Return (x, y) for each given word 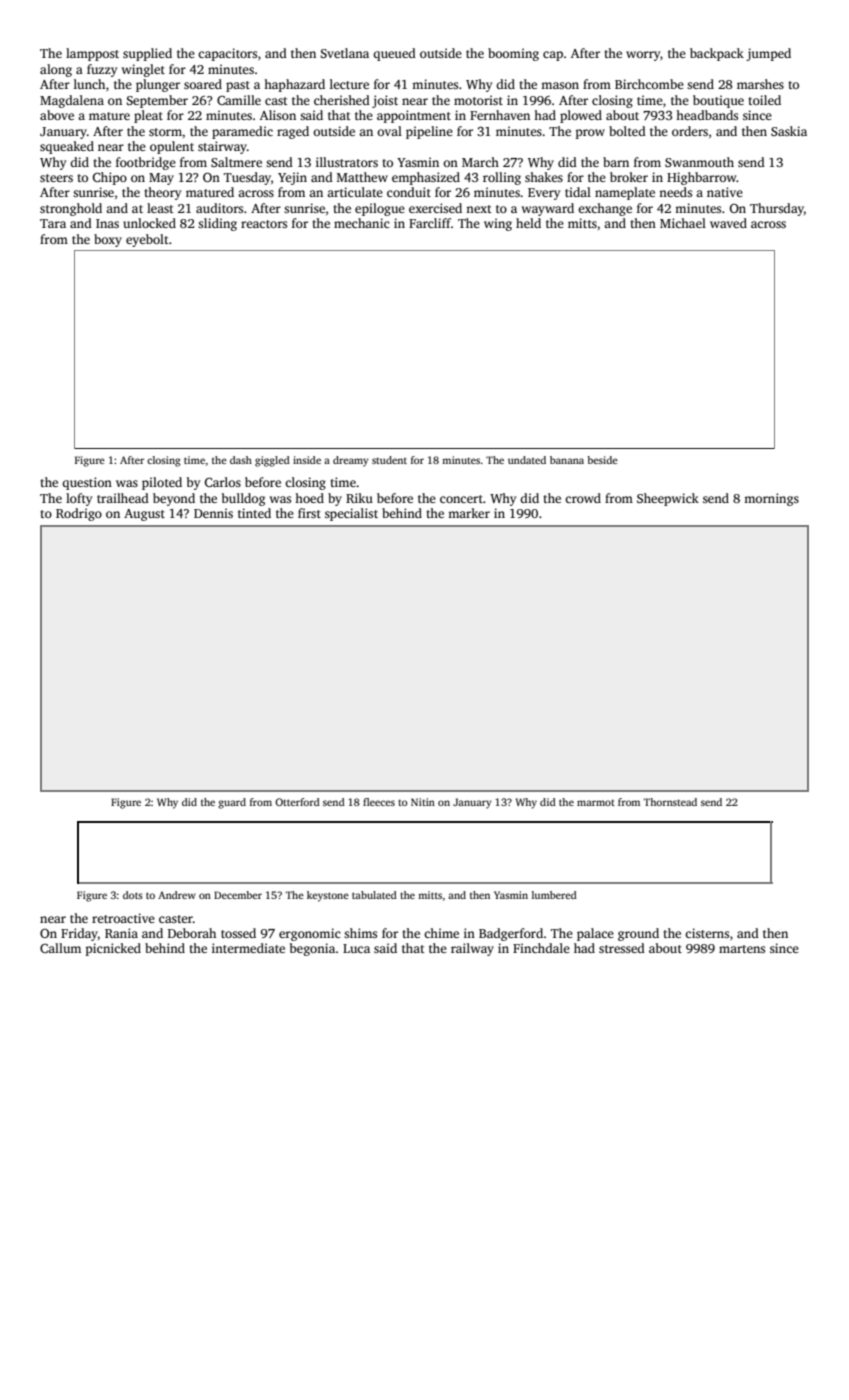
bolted (627, 131)
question (87, 483)
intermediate (248, 948)
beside (602, 460)
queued (394, 54)
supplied (147, 54)
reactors (264, 224)
